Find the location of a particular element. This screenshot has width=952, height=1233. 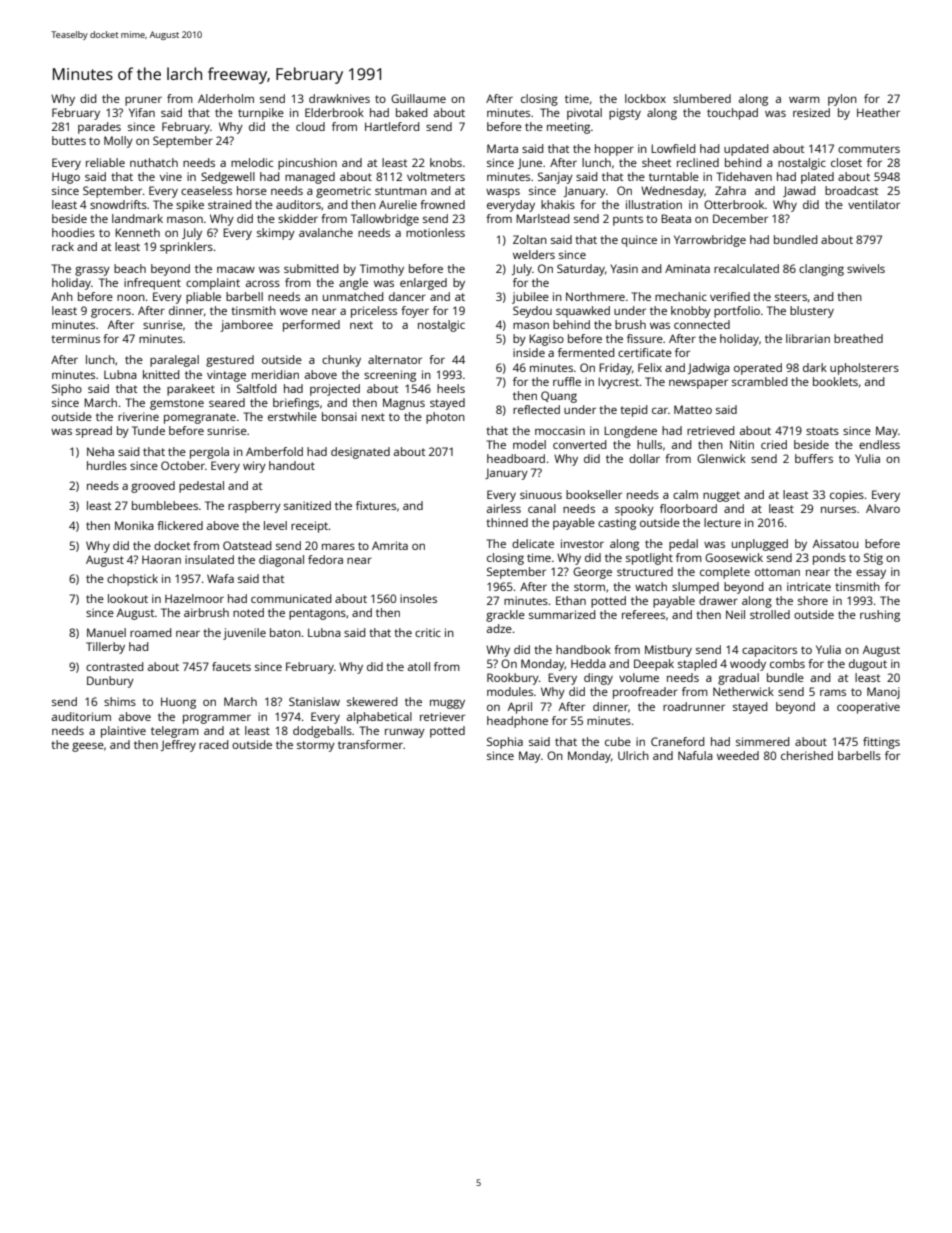

Yifan is located at coordinates (142, 112).
